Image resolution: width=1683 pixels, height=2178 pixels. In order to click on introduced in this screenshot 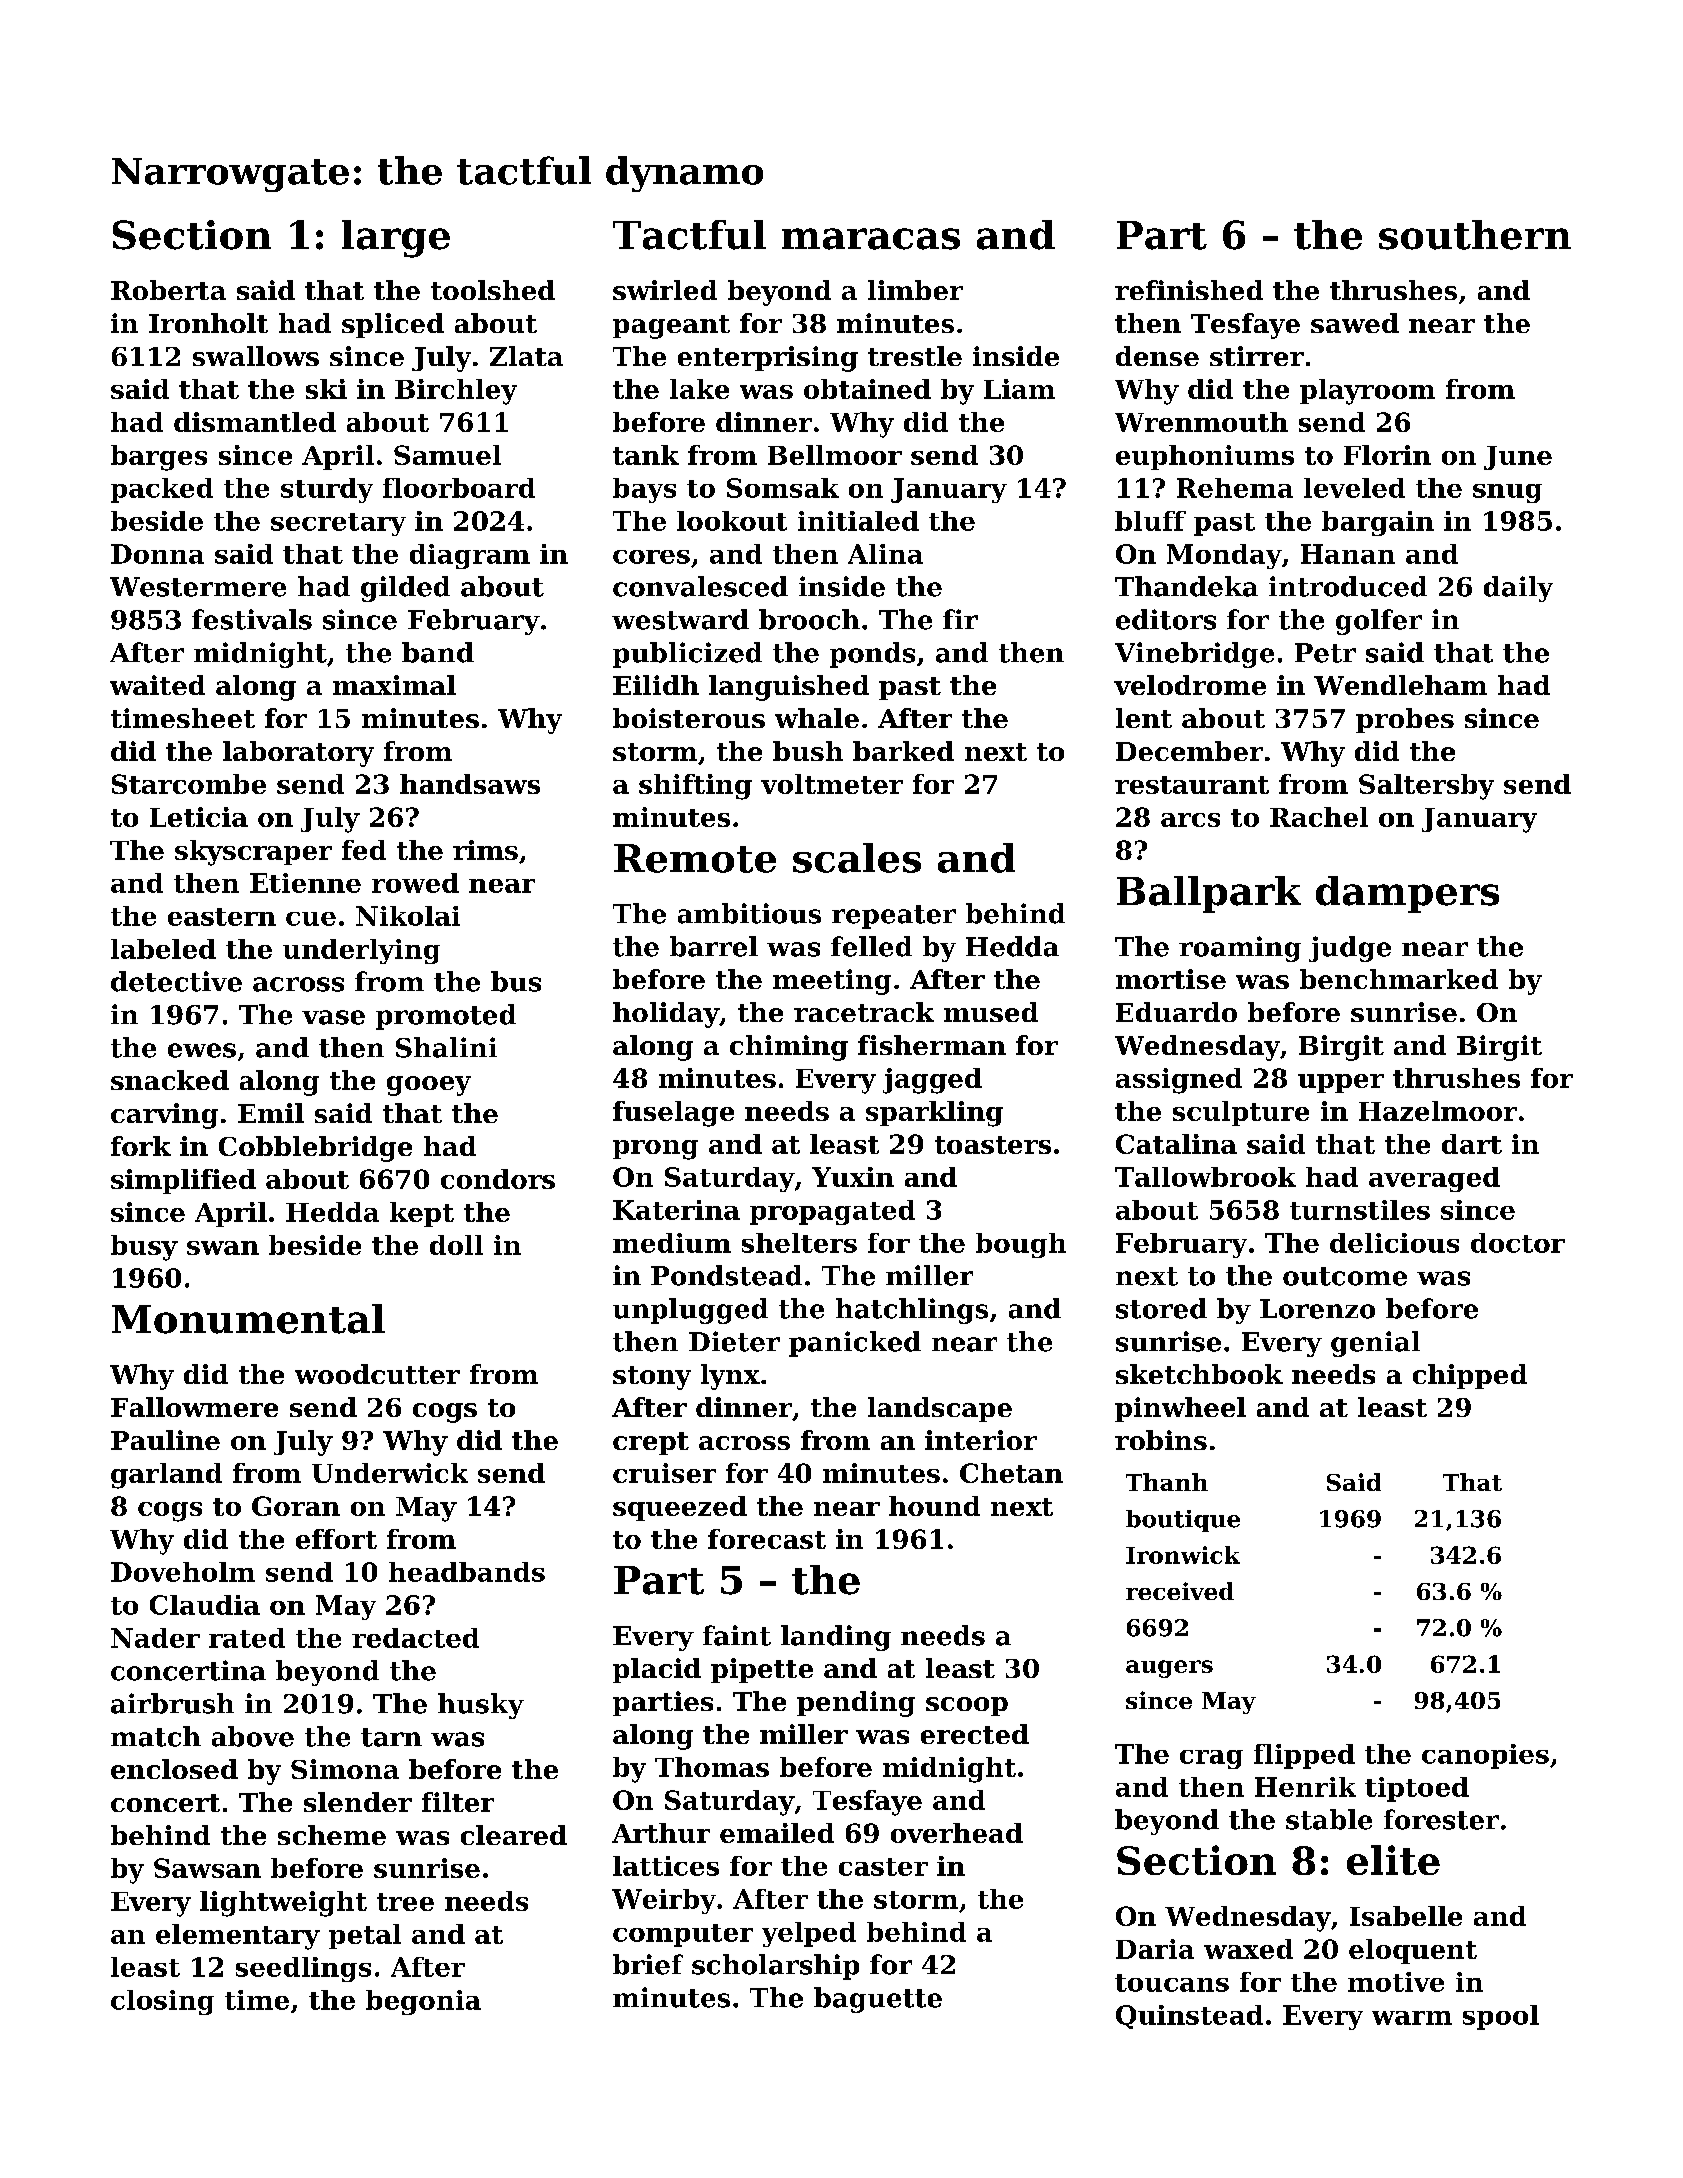, I will do `click(1348, 586)`.
